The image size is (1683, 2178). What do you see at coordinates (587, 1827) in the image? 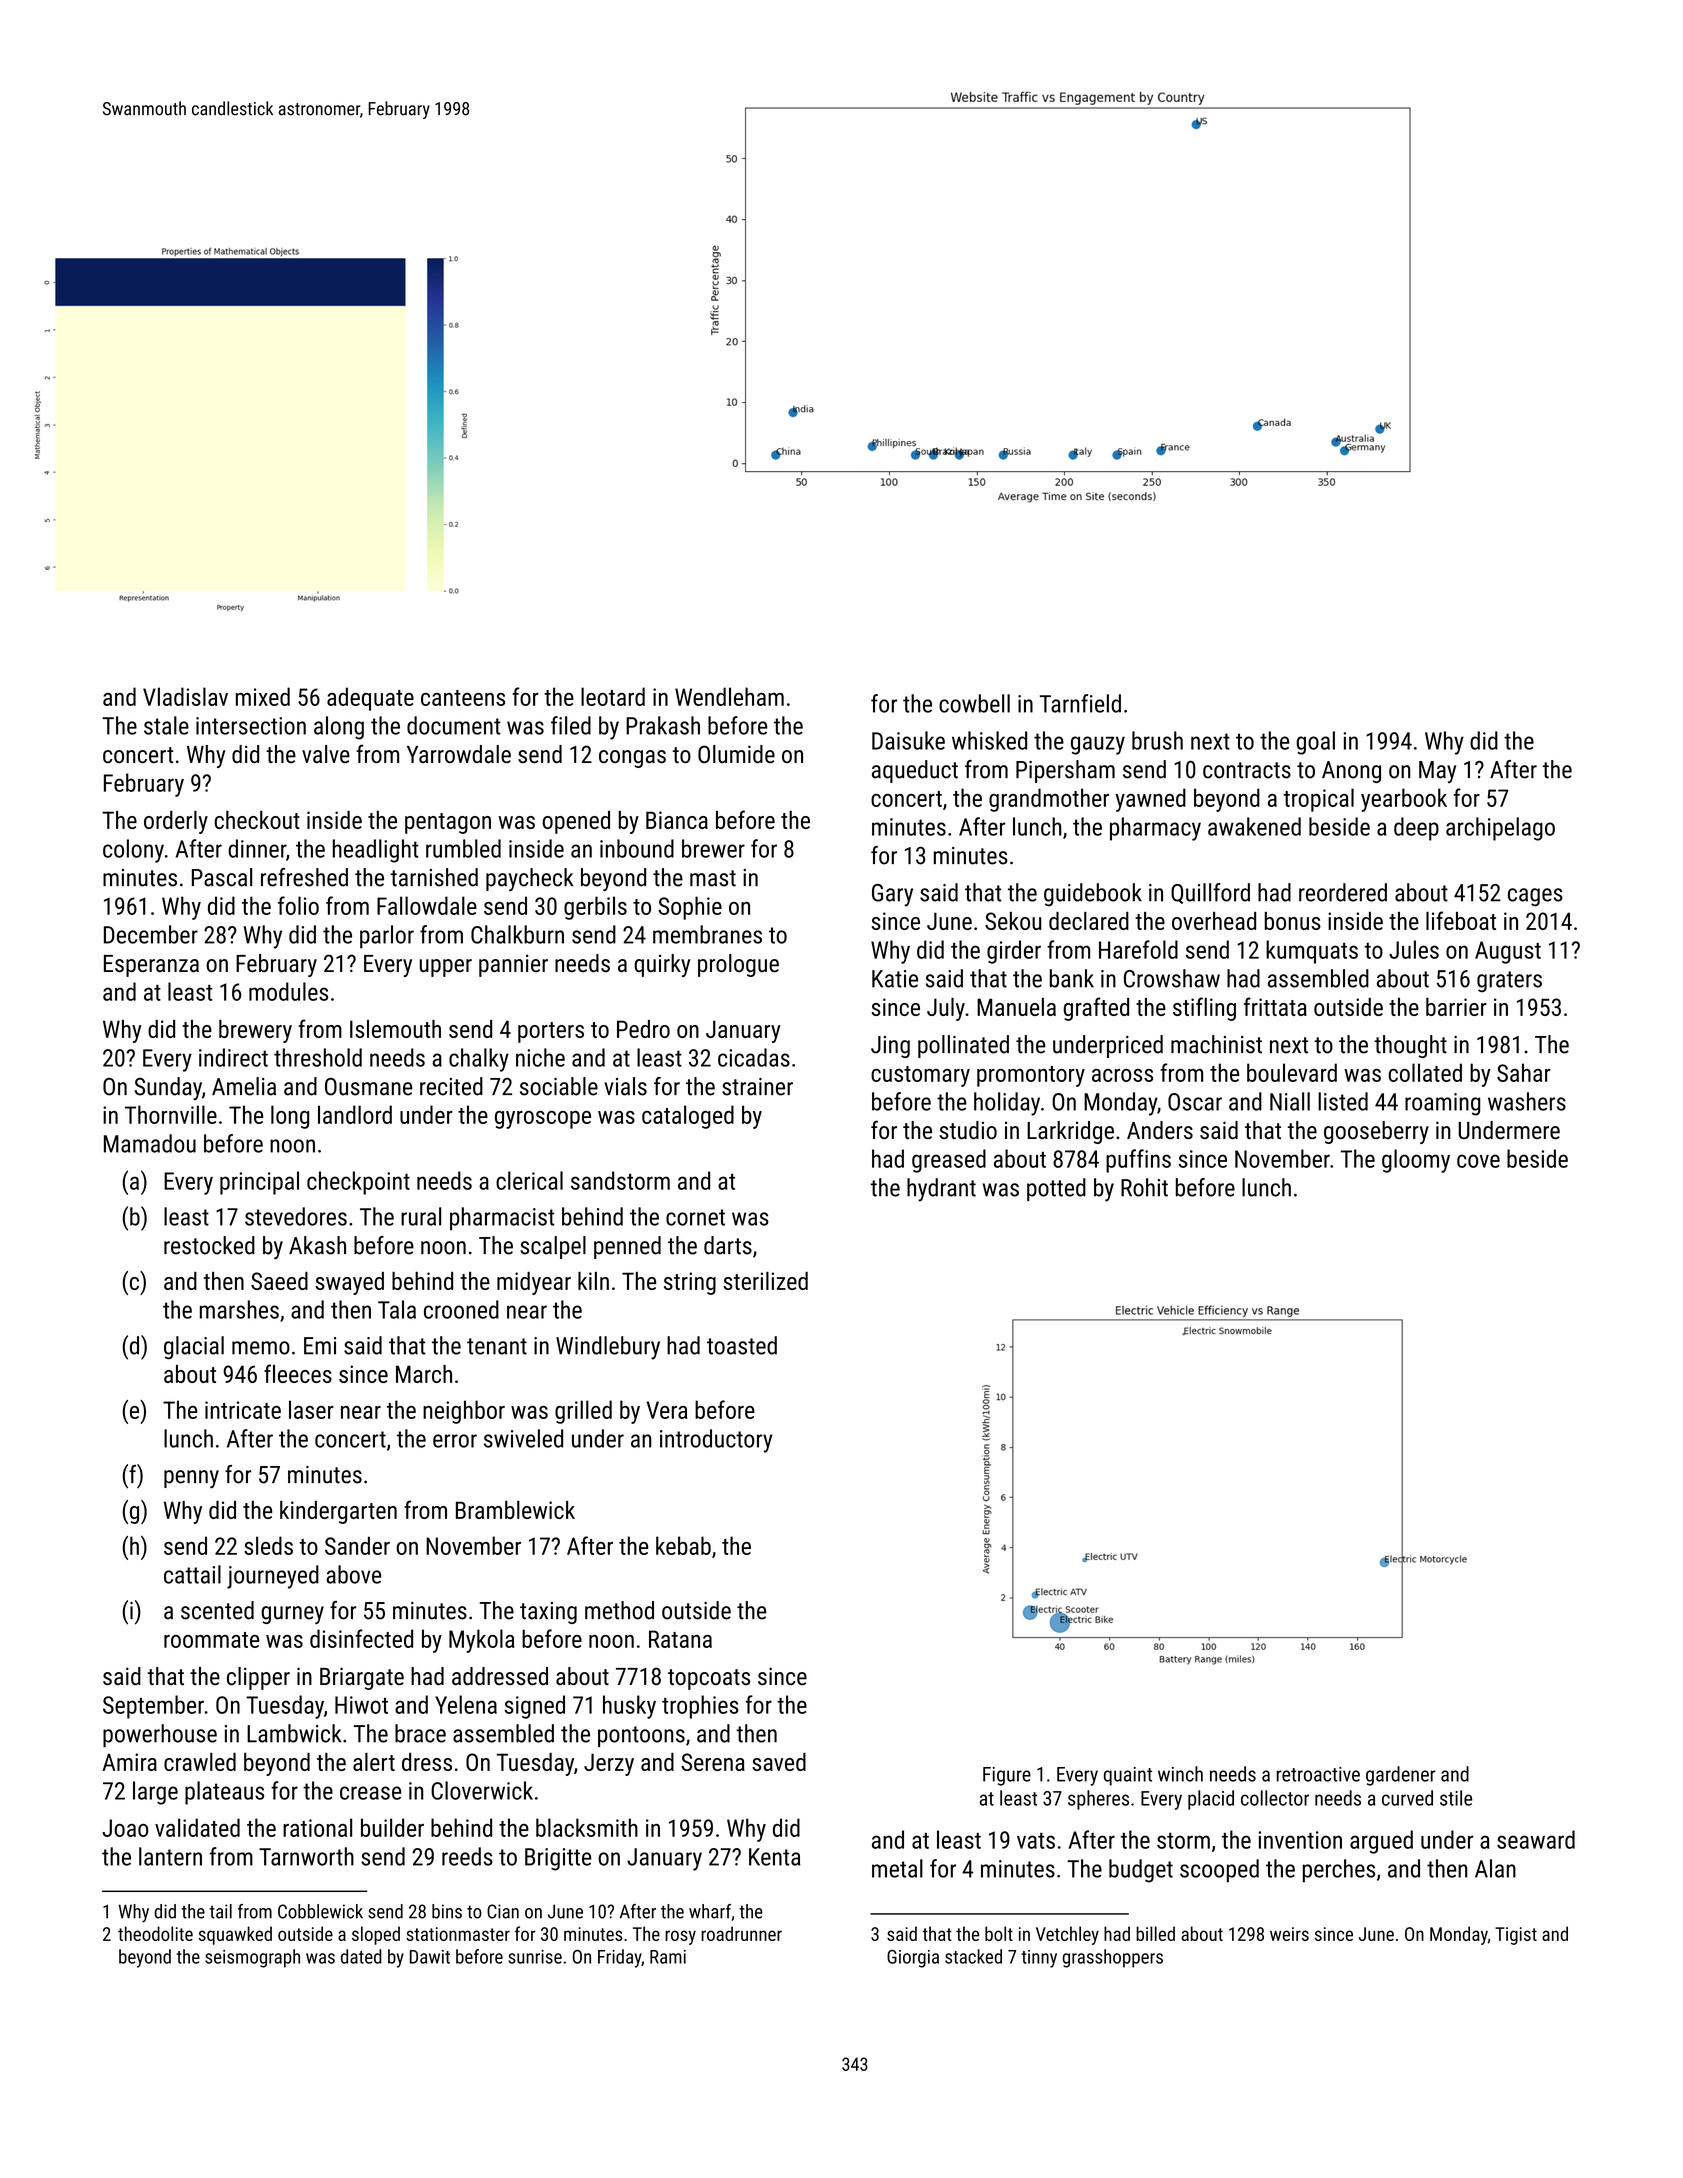
I see `blacksmith` at bounding box center [587, 1827].
